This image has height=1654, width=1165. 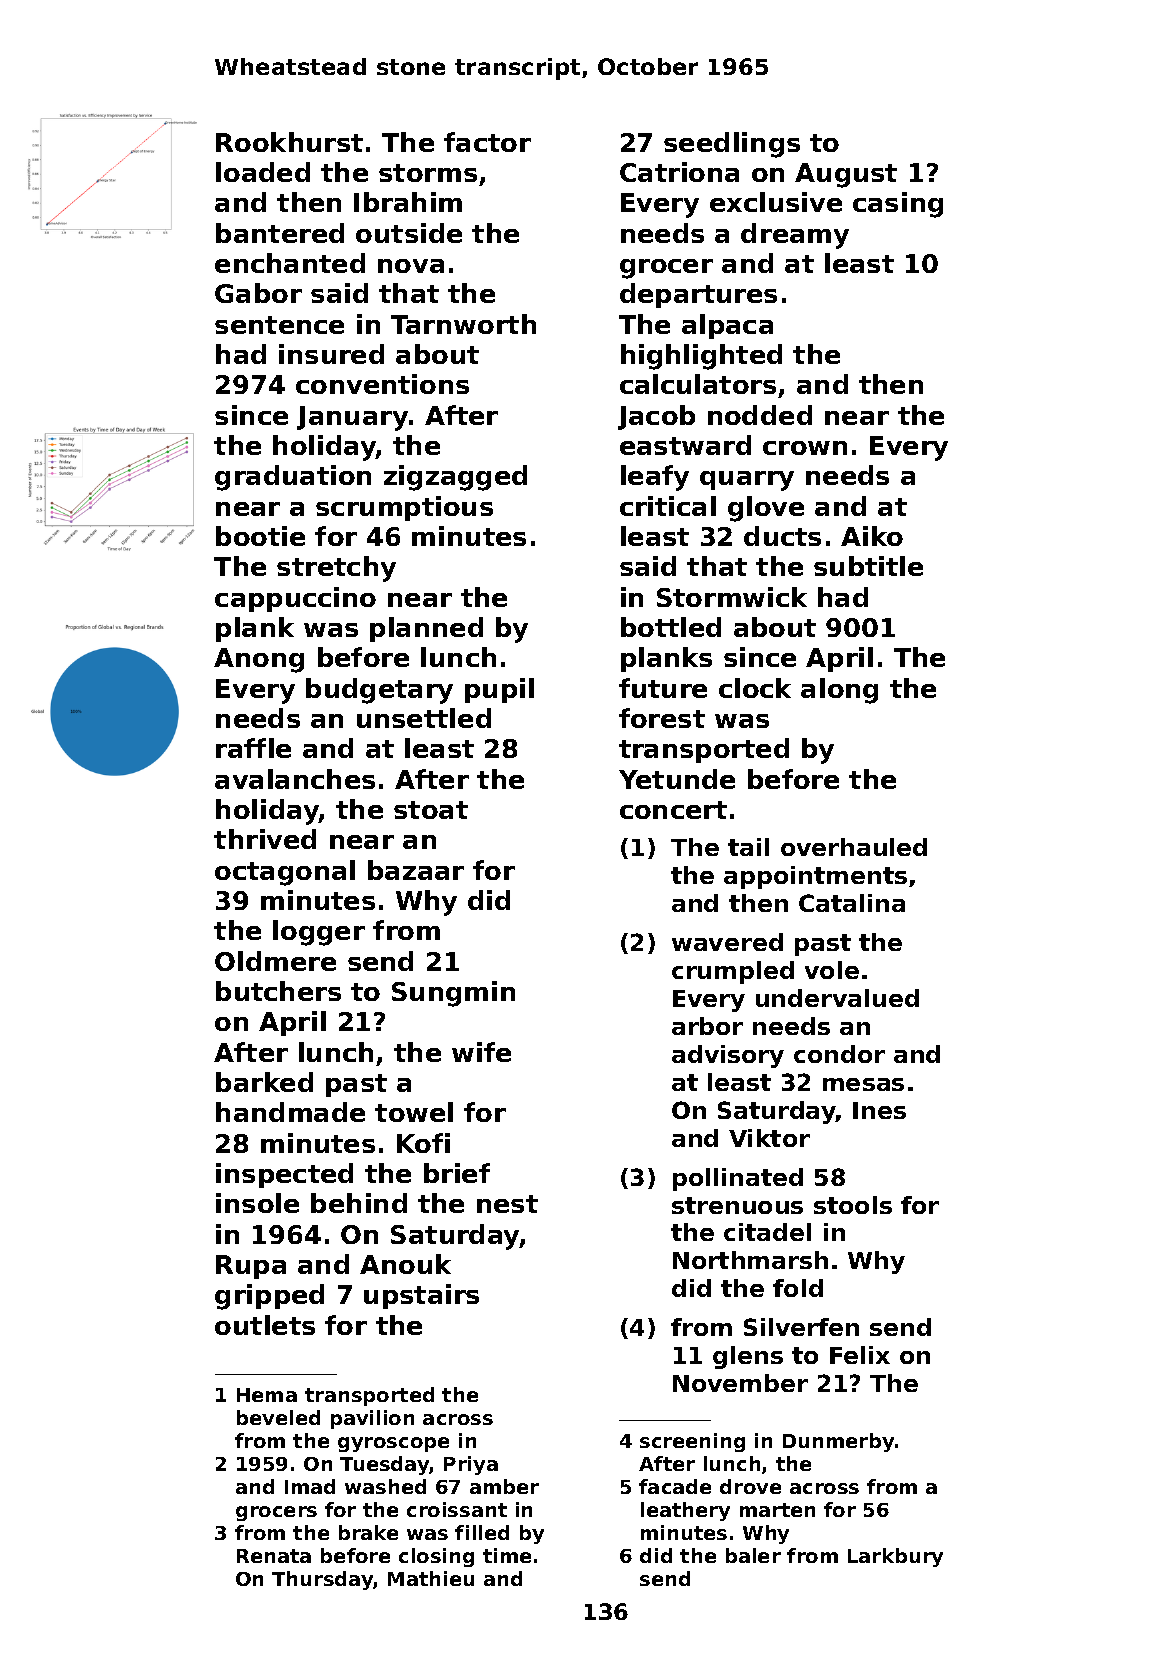 What do you see at coordinates (289, 142) in the image?
I see `Rookhurst` at bounding box center [289, 142].
